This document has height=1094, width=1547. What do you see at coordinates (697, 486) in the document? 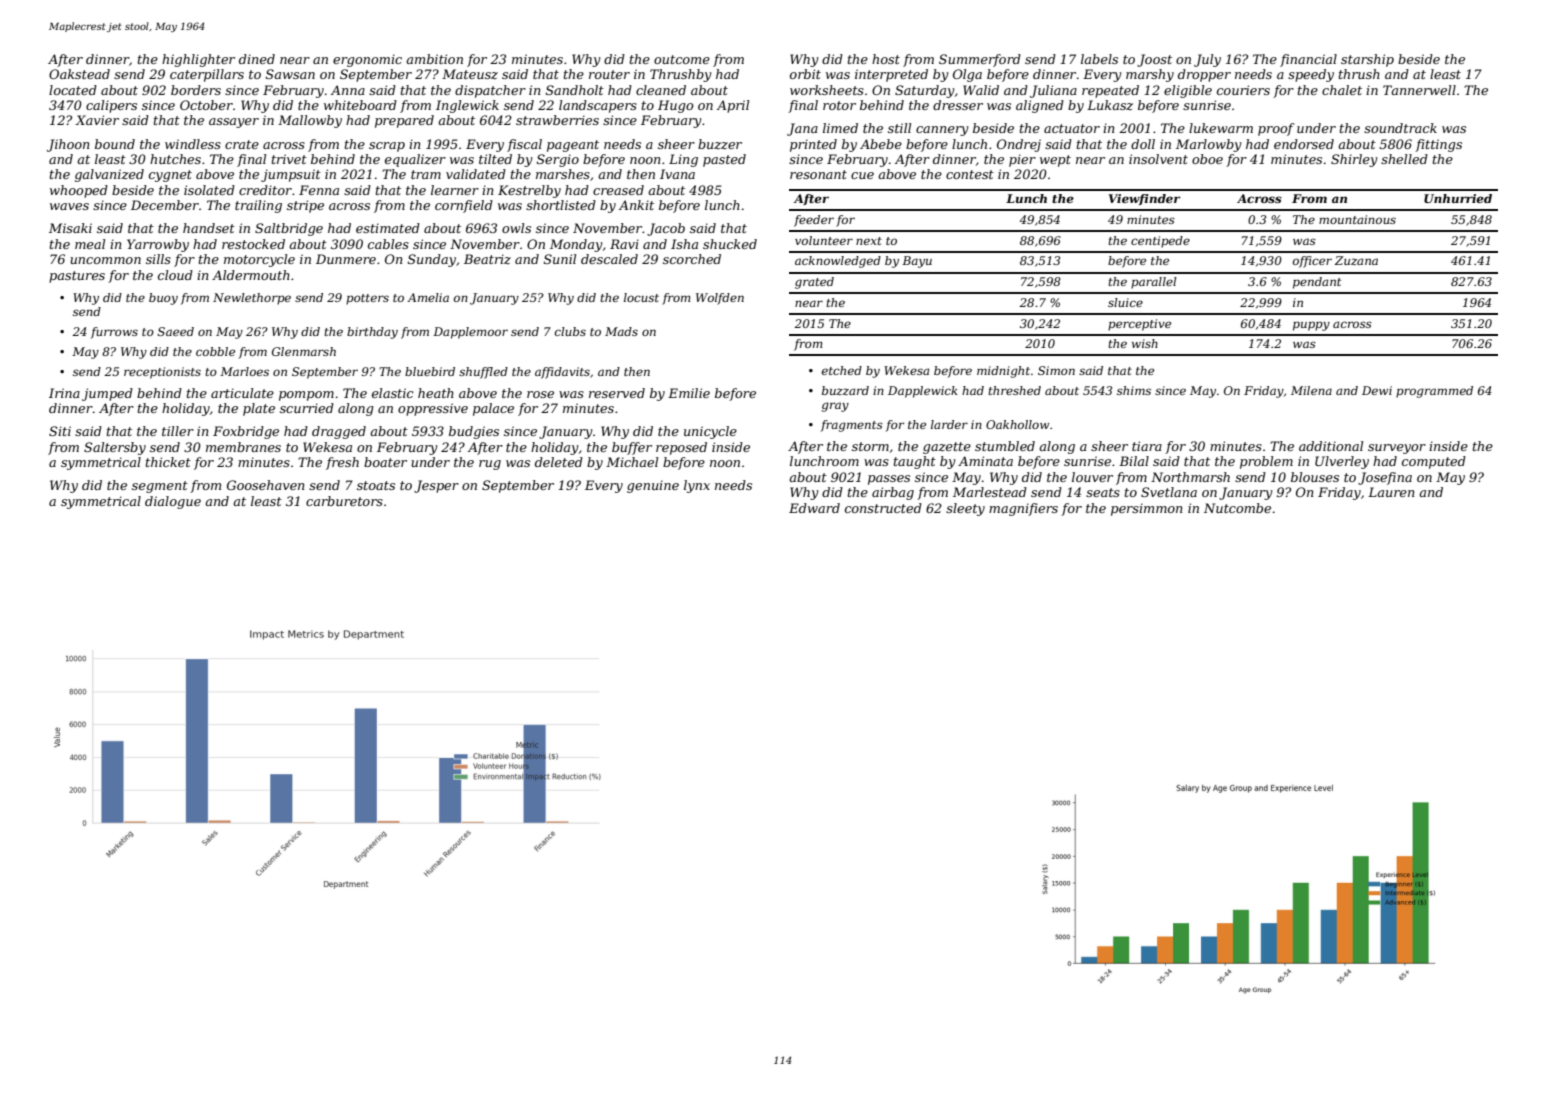
I see `lynx` at bounding box center [697, 486].
